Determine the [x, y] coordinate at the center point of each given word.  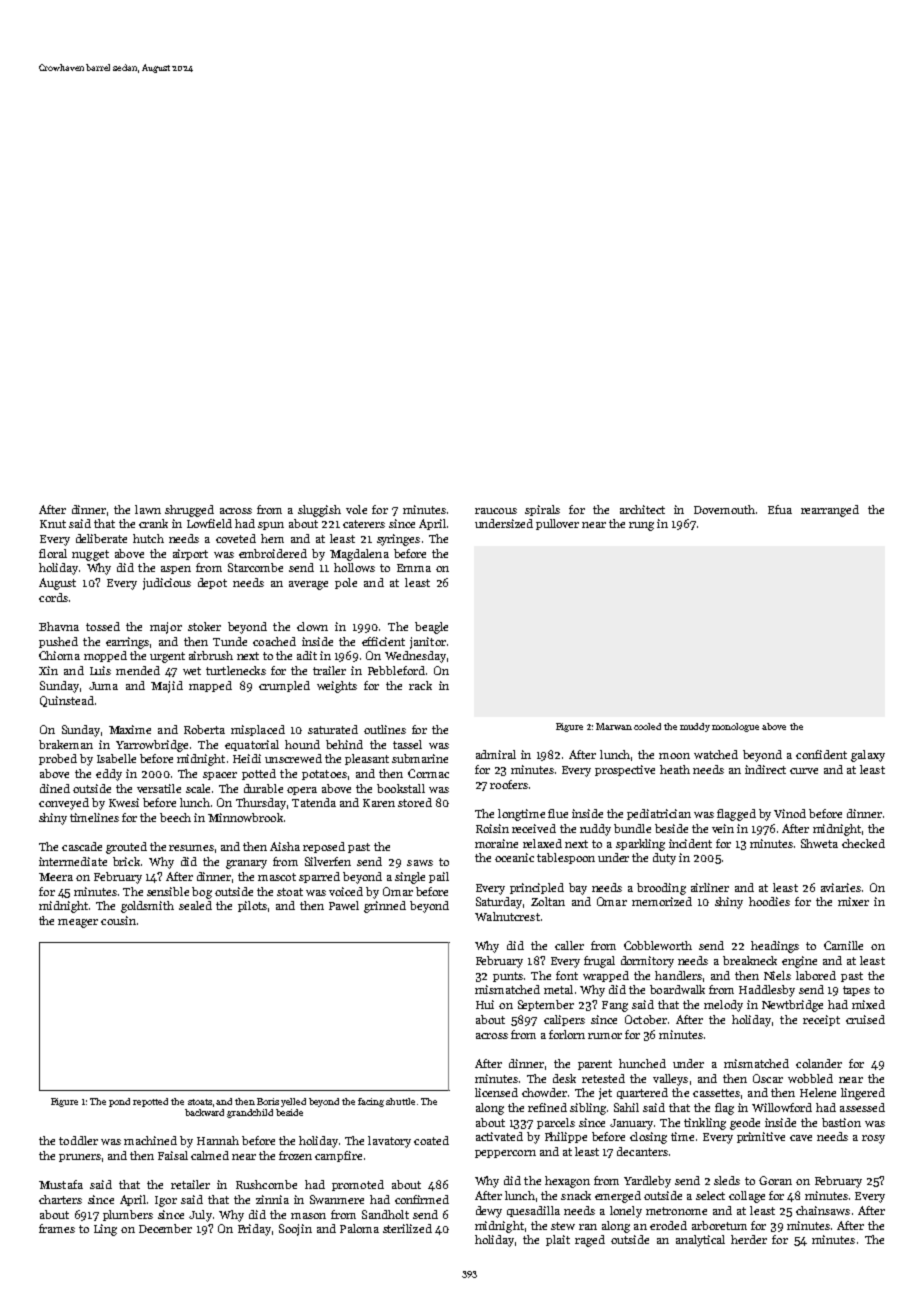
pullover [557, 524]
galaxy [868, 756]
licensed [496, 1092]
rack [420, 685]
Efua [780, 509]
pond [119, 1102]
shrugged [189, 511]
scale [198, 788]
